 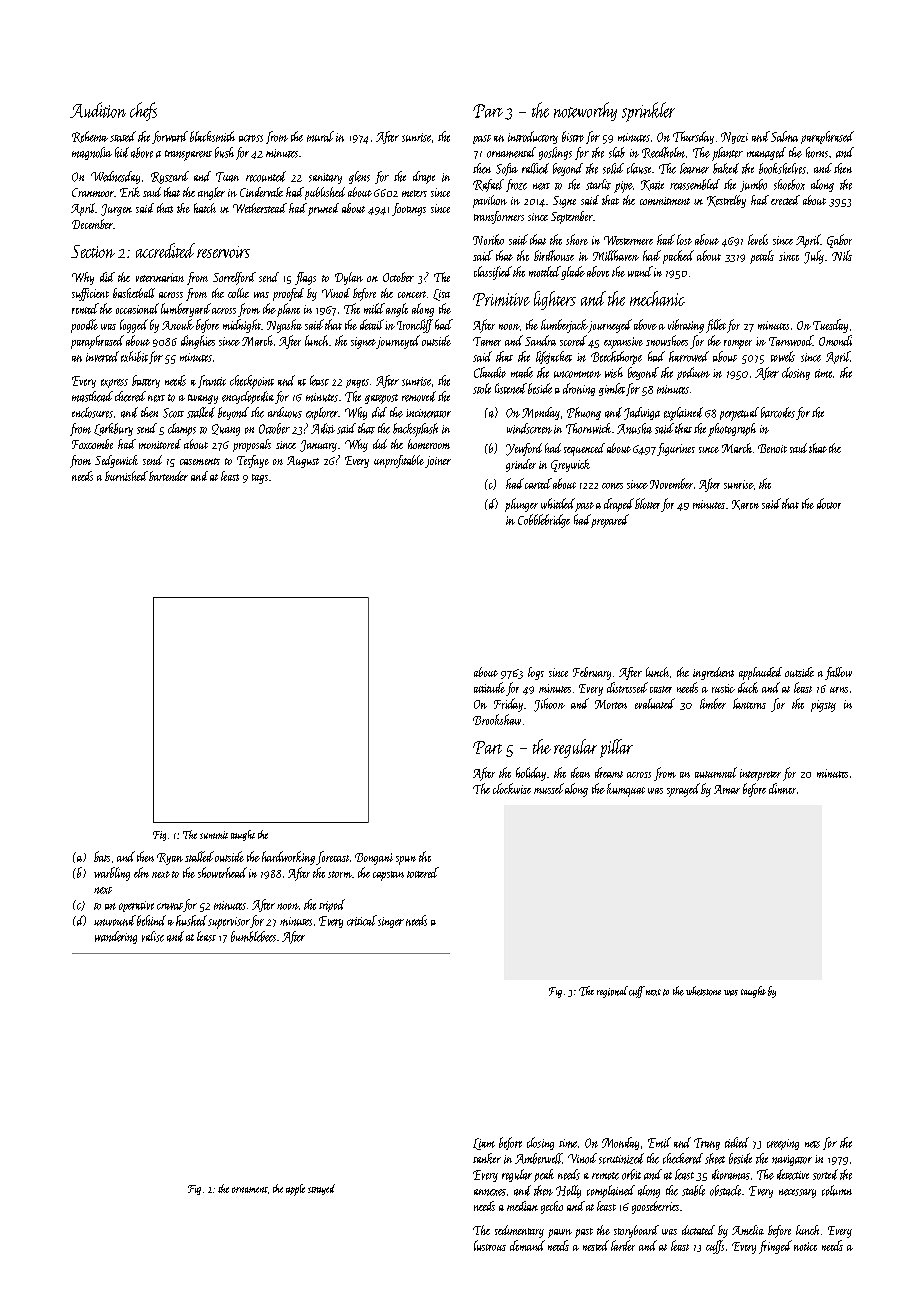 What do you see at coordinates (652, 185) in the screenshot?
I see `Katie` at bounding box center [652, 185].
